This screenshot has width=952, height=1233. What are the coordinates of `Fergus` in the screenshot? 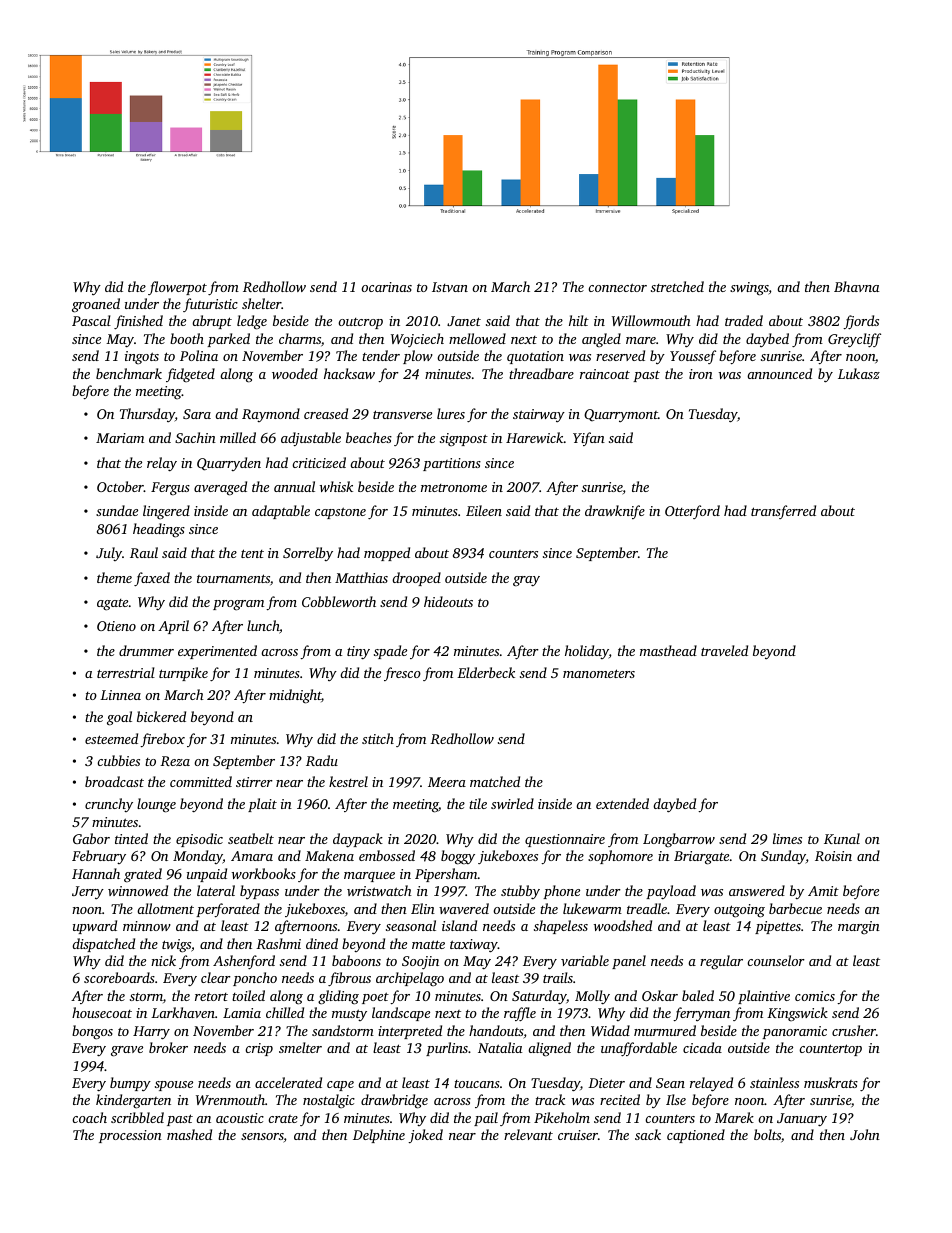 It's located at (170, 489).
